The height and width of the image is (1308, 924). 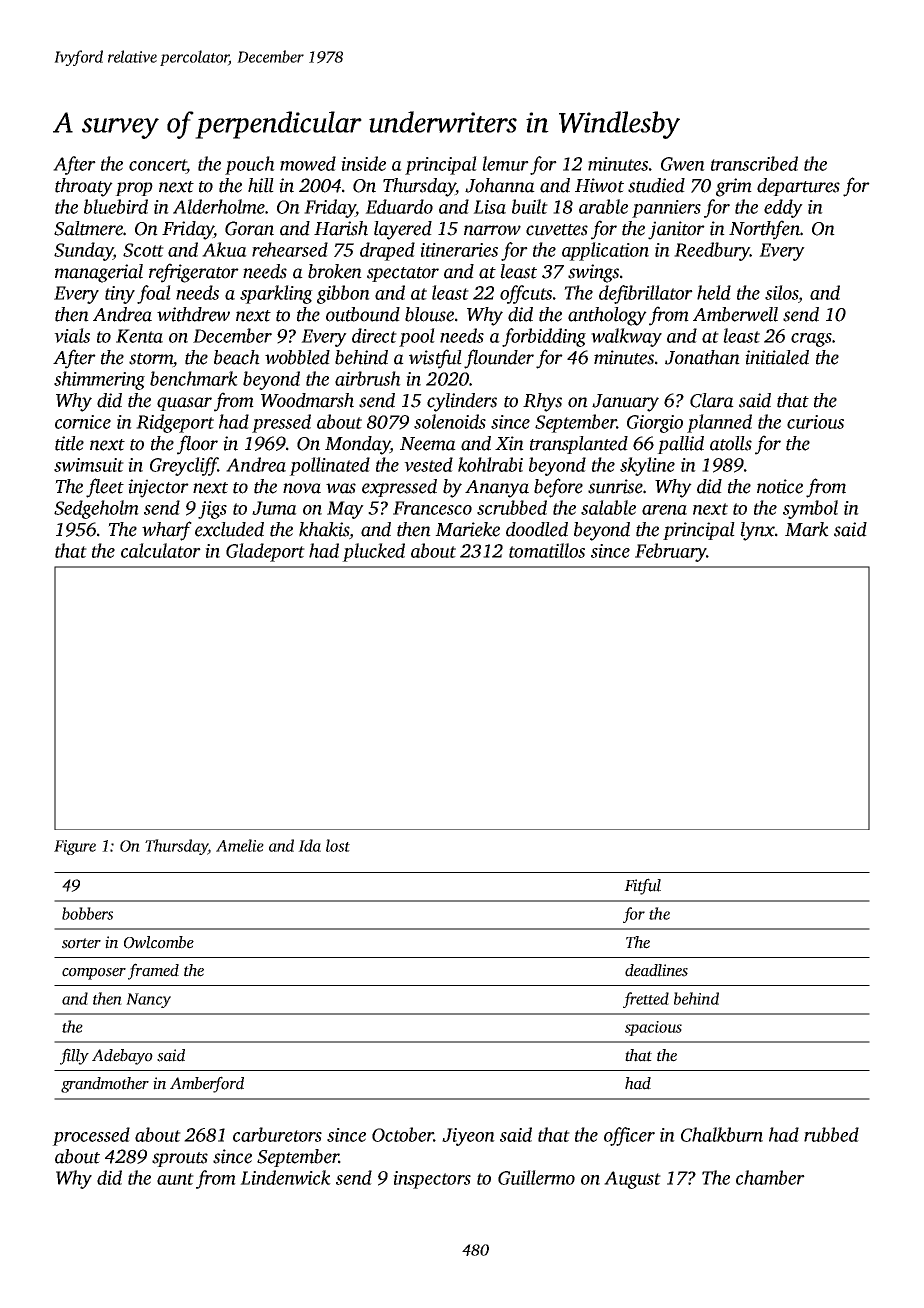 What do you see at coordinates (240, 845) in the image?
I see `Amelie` at bounding box center [240, 845].
